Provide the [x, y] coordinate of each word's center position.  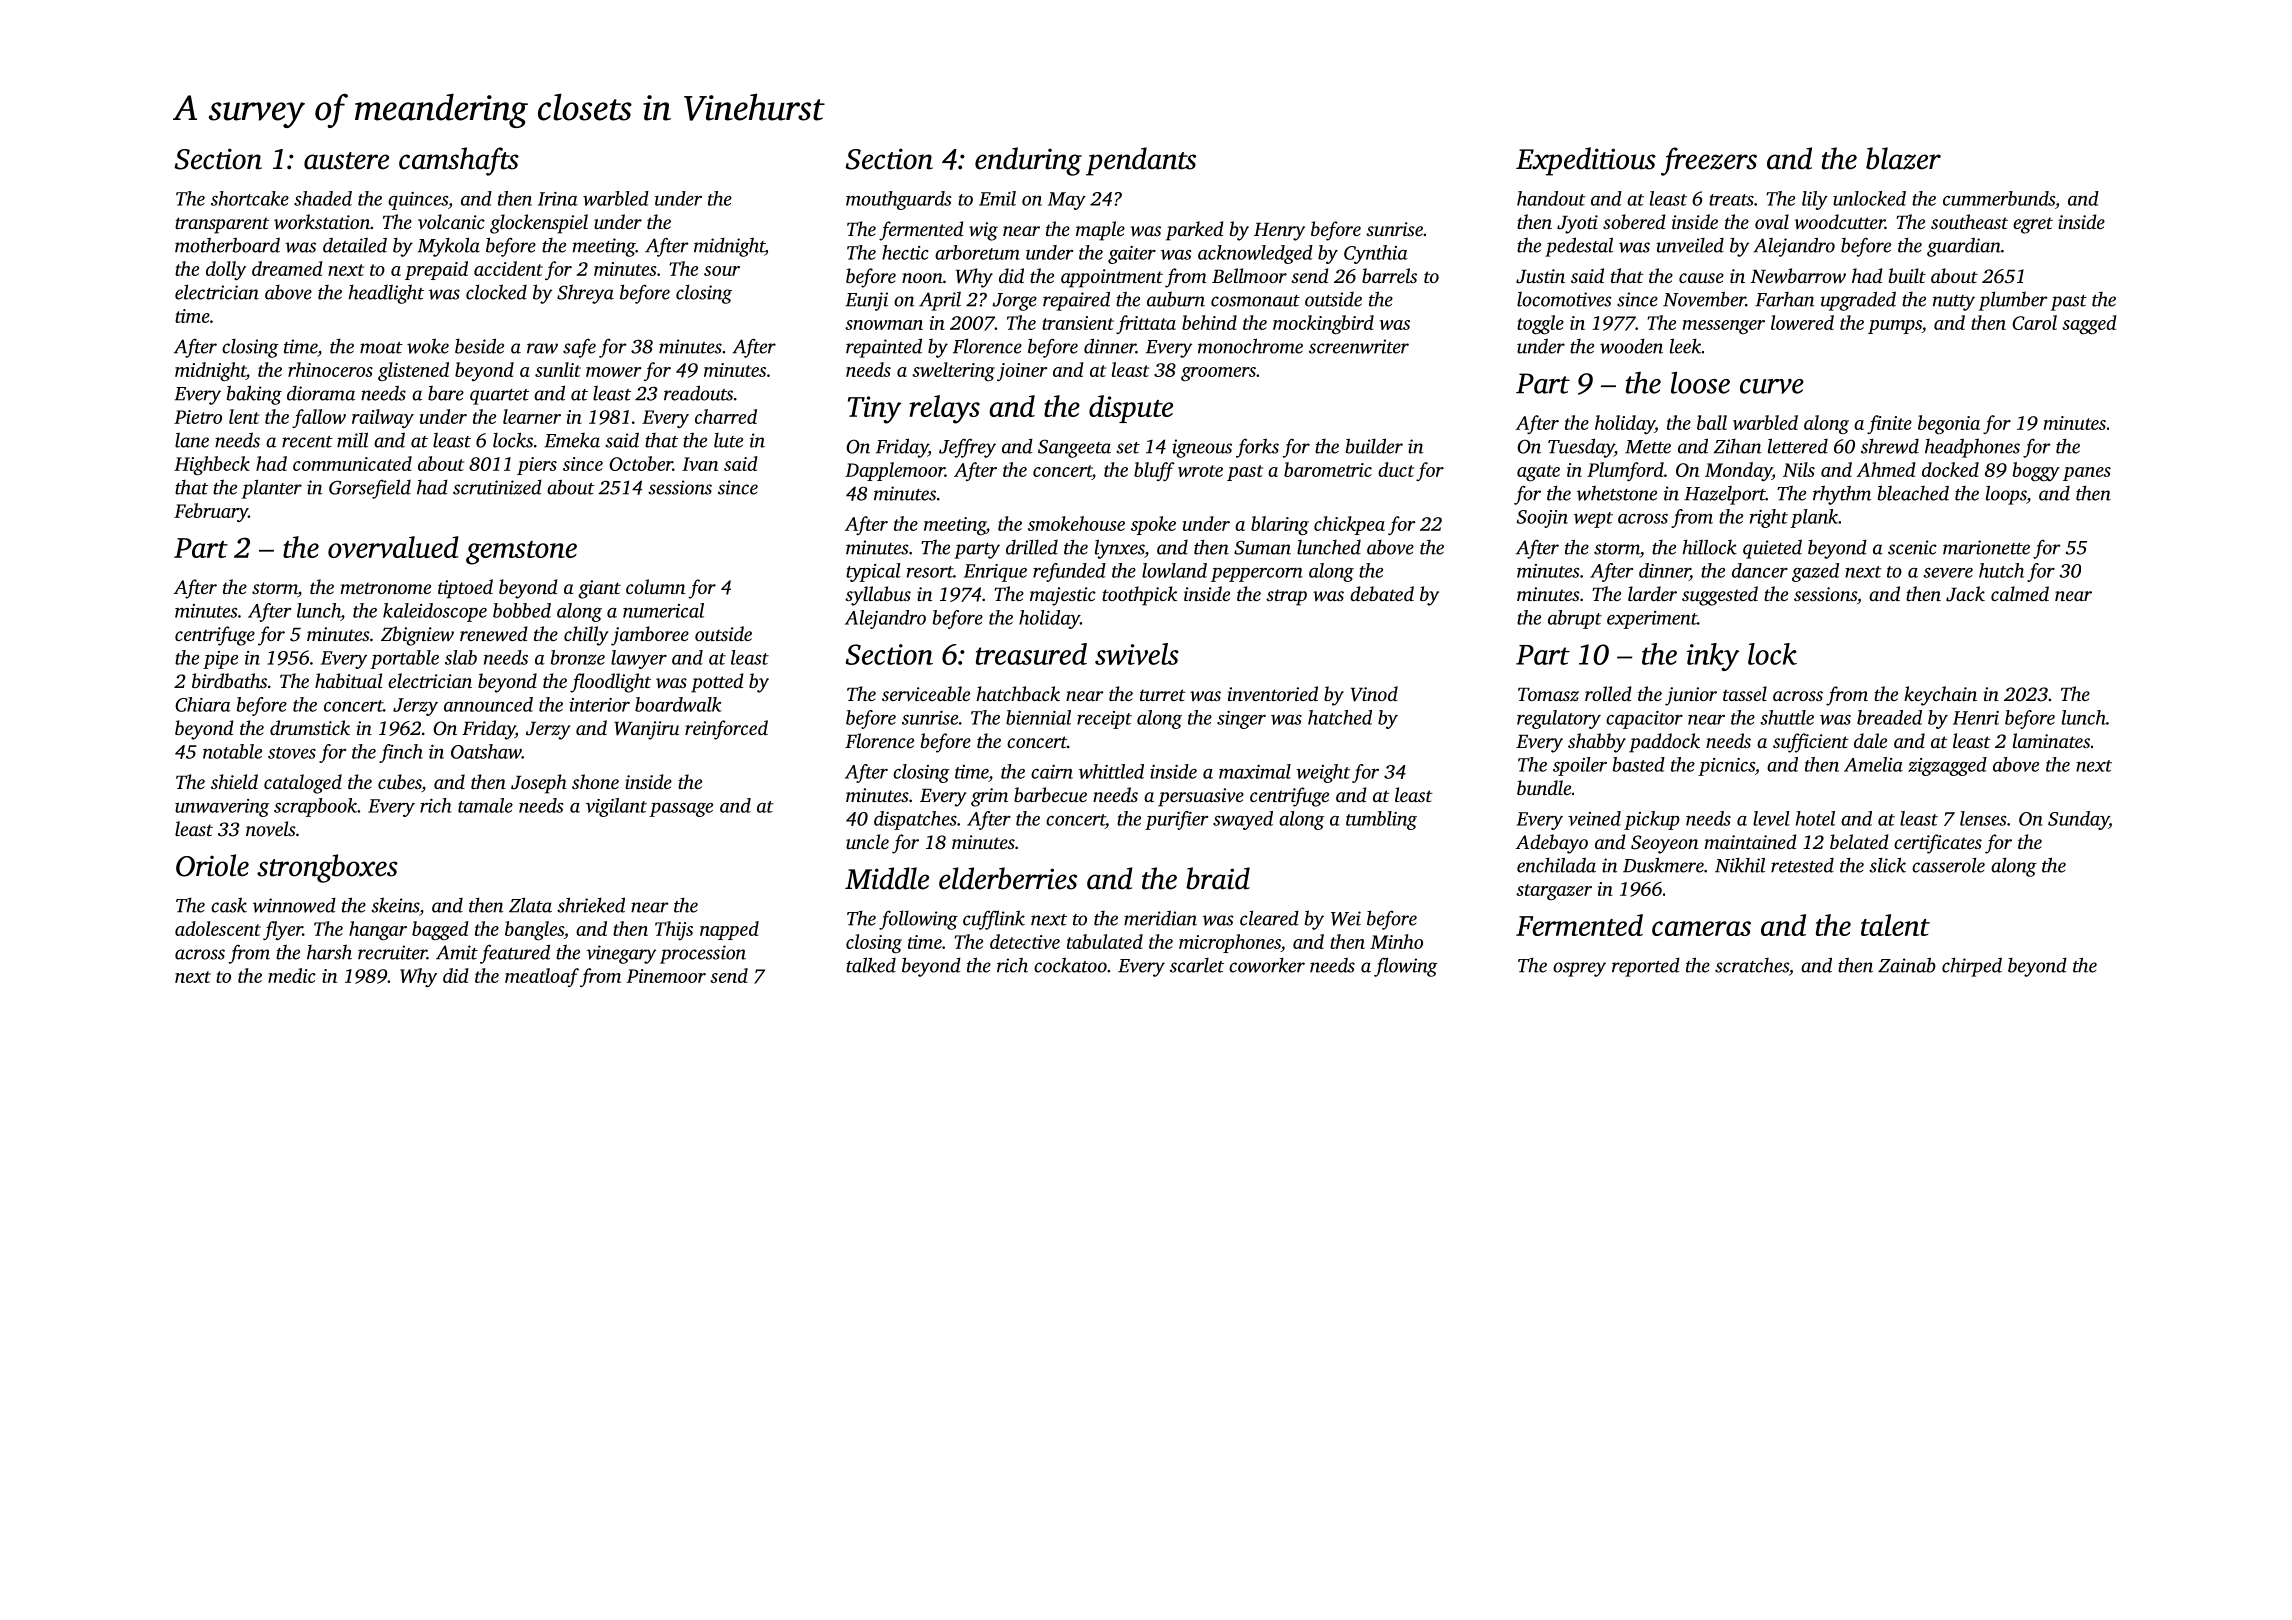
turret [1163, 695]
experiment [1652, 620]
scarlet [1197, 965]
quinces [418, 201]
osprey [1579, 969]
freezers [1709, 161]
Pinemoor [666, 976]
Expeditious [1586, 161]
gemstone [521, 553]
